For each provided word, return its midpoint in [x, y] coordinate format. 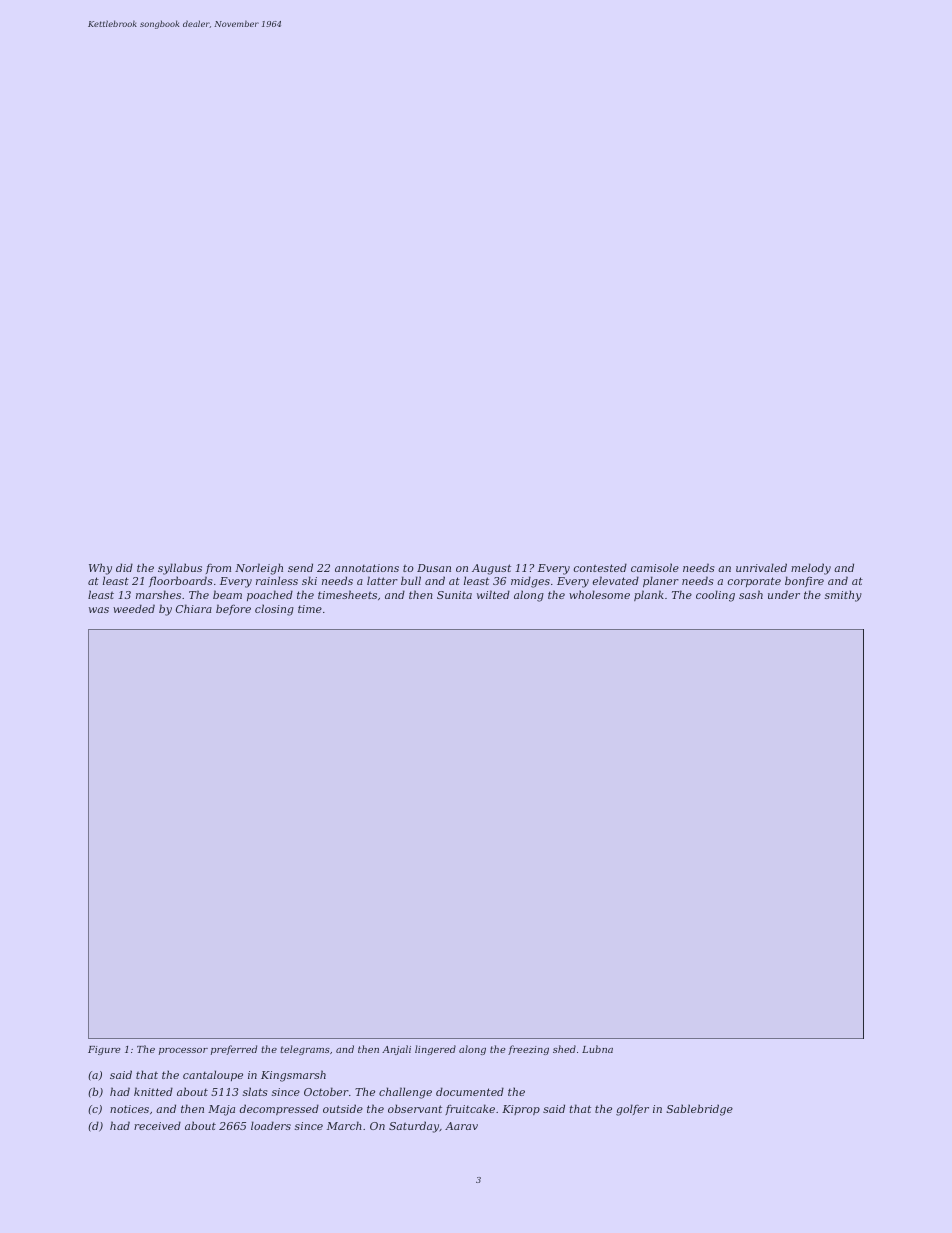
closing [274, 610]
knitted [153, 1091]
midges [530, 582]
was [99, 610]
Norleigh [259, 569]
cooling [715, 596]
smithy [843, 596]
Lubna [597, 1049]
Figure [104, 1050]
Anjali [396, 1050]
